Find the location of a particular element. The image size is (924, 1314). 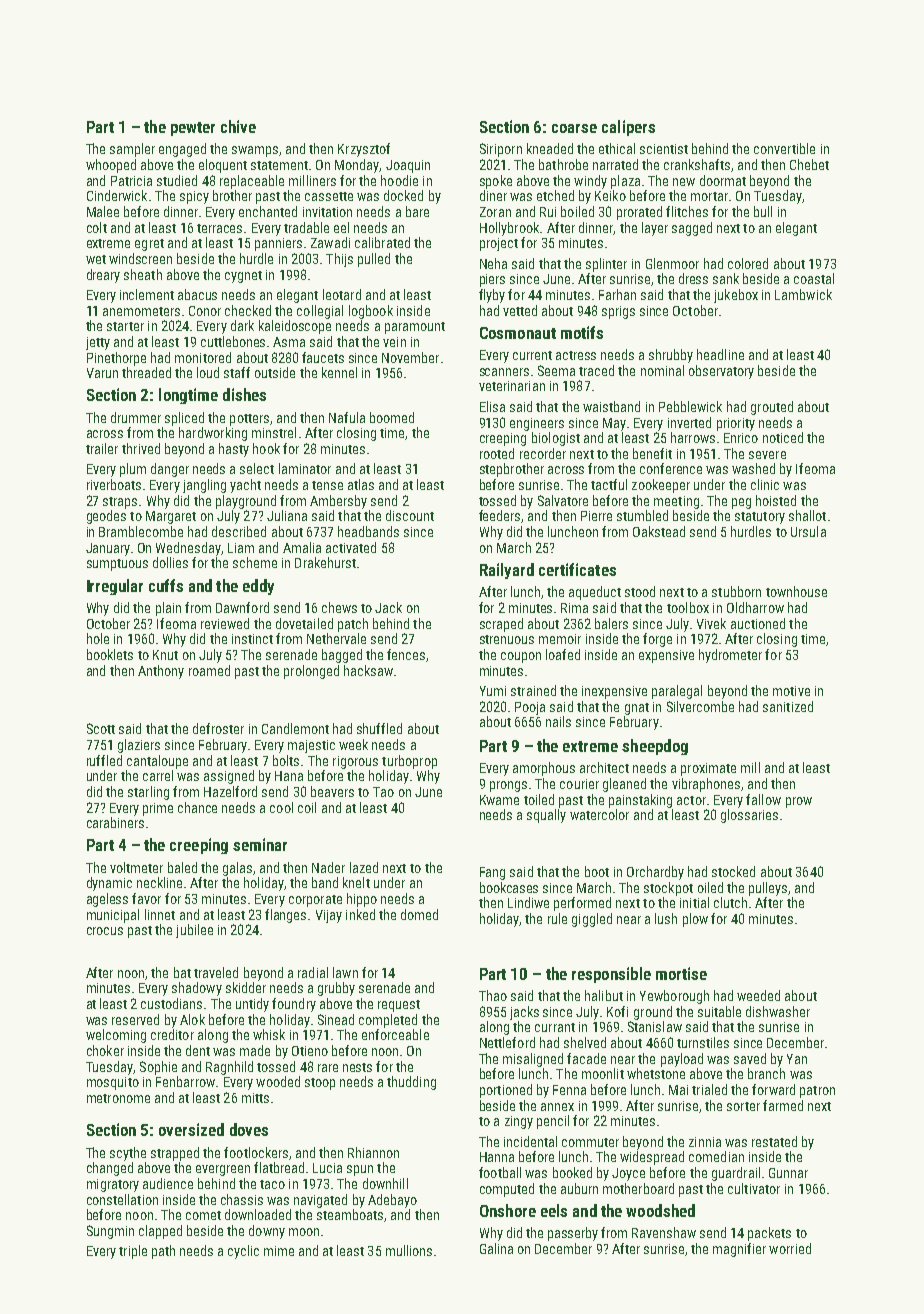

vetted is located at coordinates (520, 310).
